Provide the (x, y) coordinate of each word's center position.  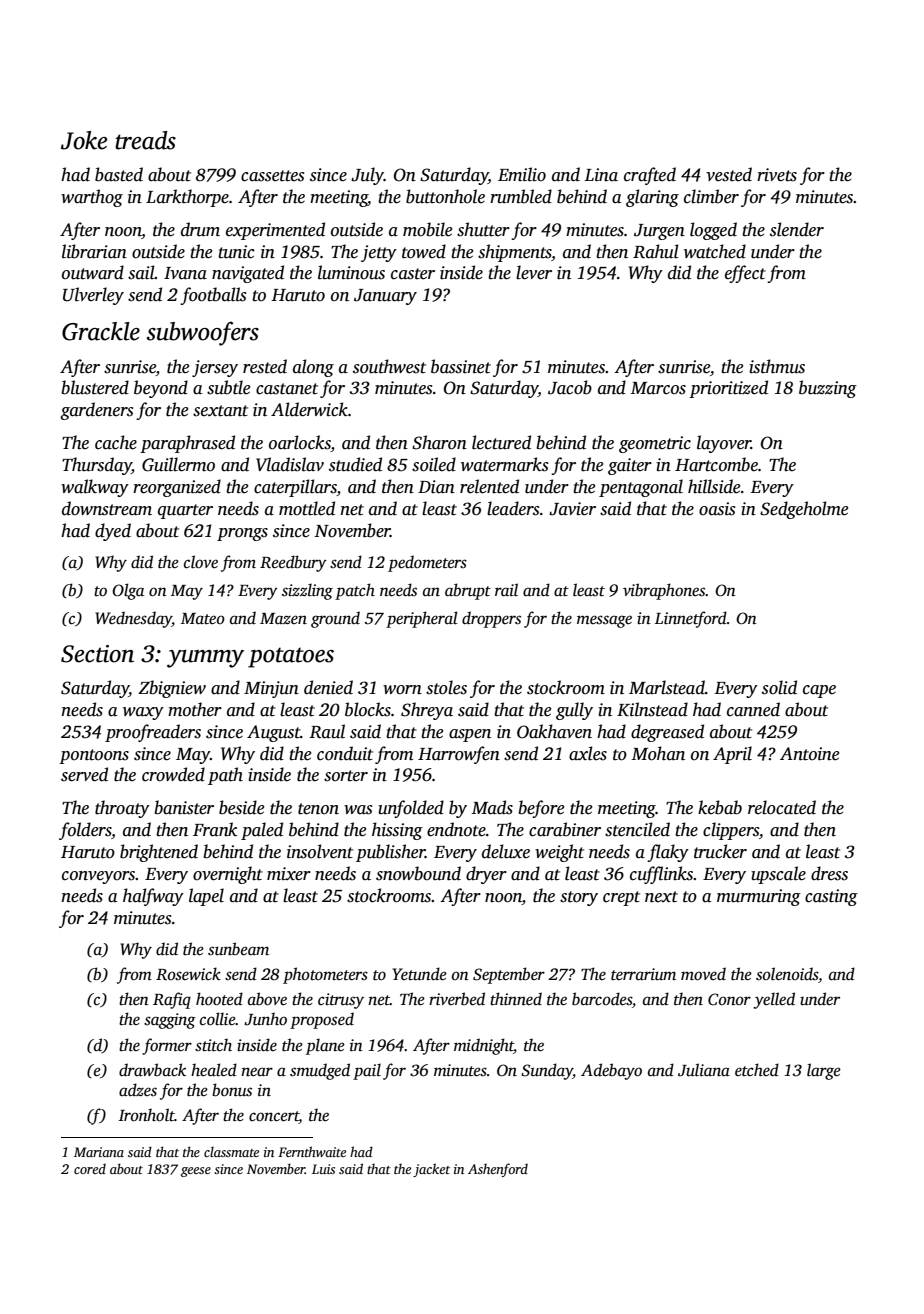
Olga (128, 591)
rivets (777, 175)
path (225, 776)
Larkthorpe (187, 198)
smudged (320, 1071)
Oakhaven (554, 731)
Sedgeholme (804, 510)
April (732, 755)
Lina (601, 175)
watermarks (504, 464)
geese (196, 1172)
